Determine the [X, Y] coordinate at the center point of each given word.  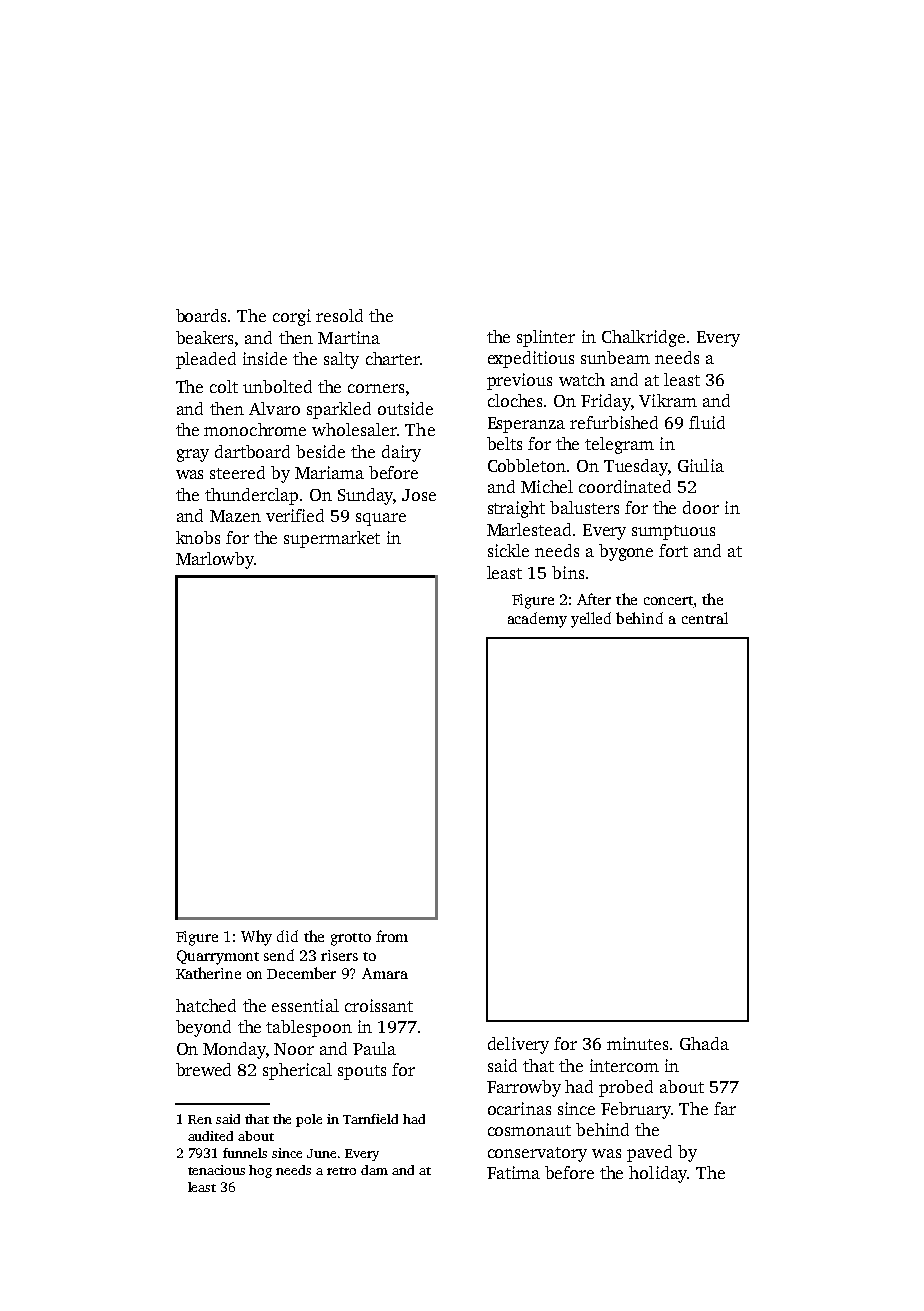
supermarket [332, 539]
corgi [292, 317]
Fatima [513, 1172]
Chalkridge [643, 338]
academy [537, 620]
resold [339, 315]
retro [341, 1171]
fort [673, 550]
